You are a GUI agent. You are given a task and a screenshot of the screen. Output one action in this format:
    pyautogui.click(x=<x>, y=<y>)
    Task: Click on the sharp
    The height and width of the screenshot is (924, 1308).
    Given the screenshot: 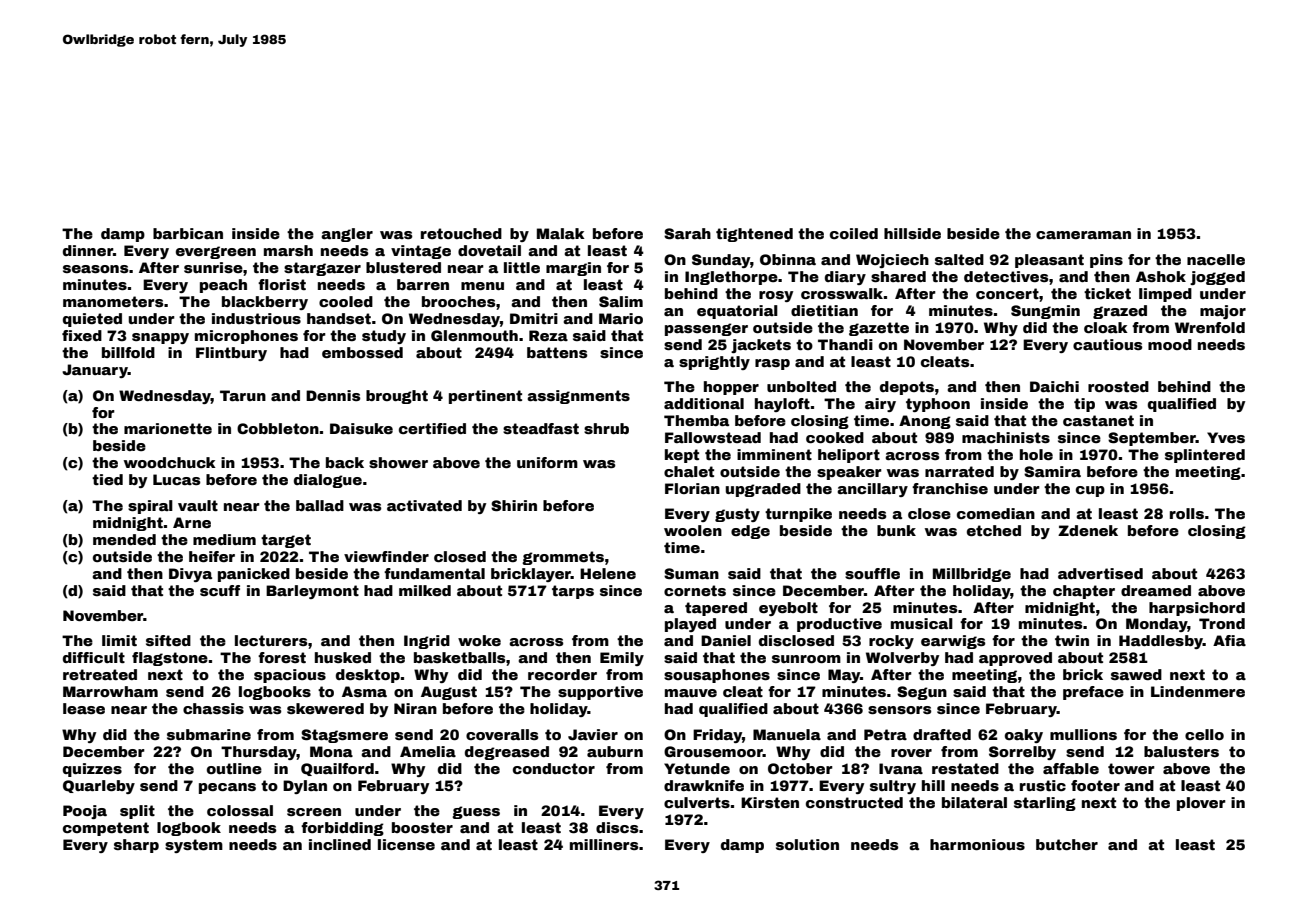 What is the action you would take?
    pyautogui.click(x=136, y=846)
